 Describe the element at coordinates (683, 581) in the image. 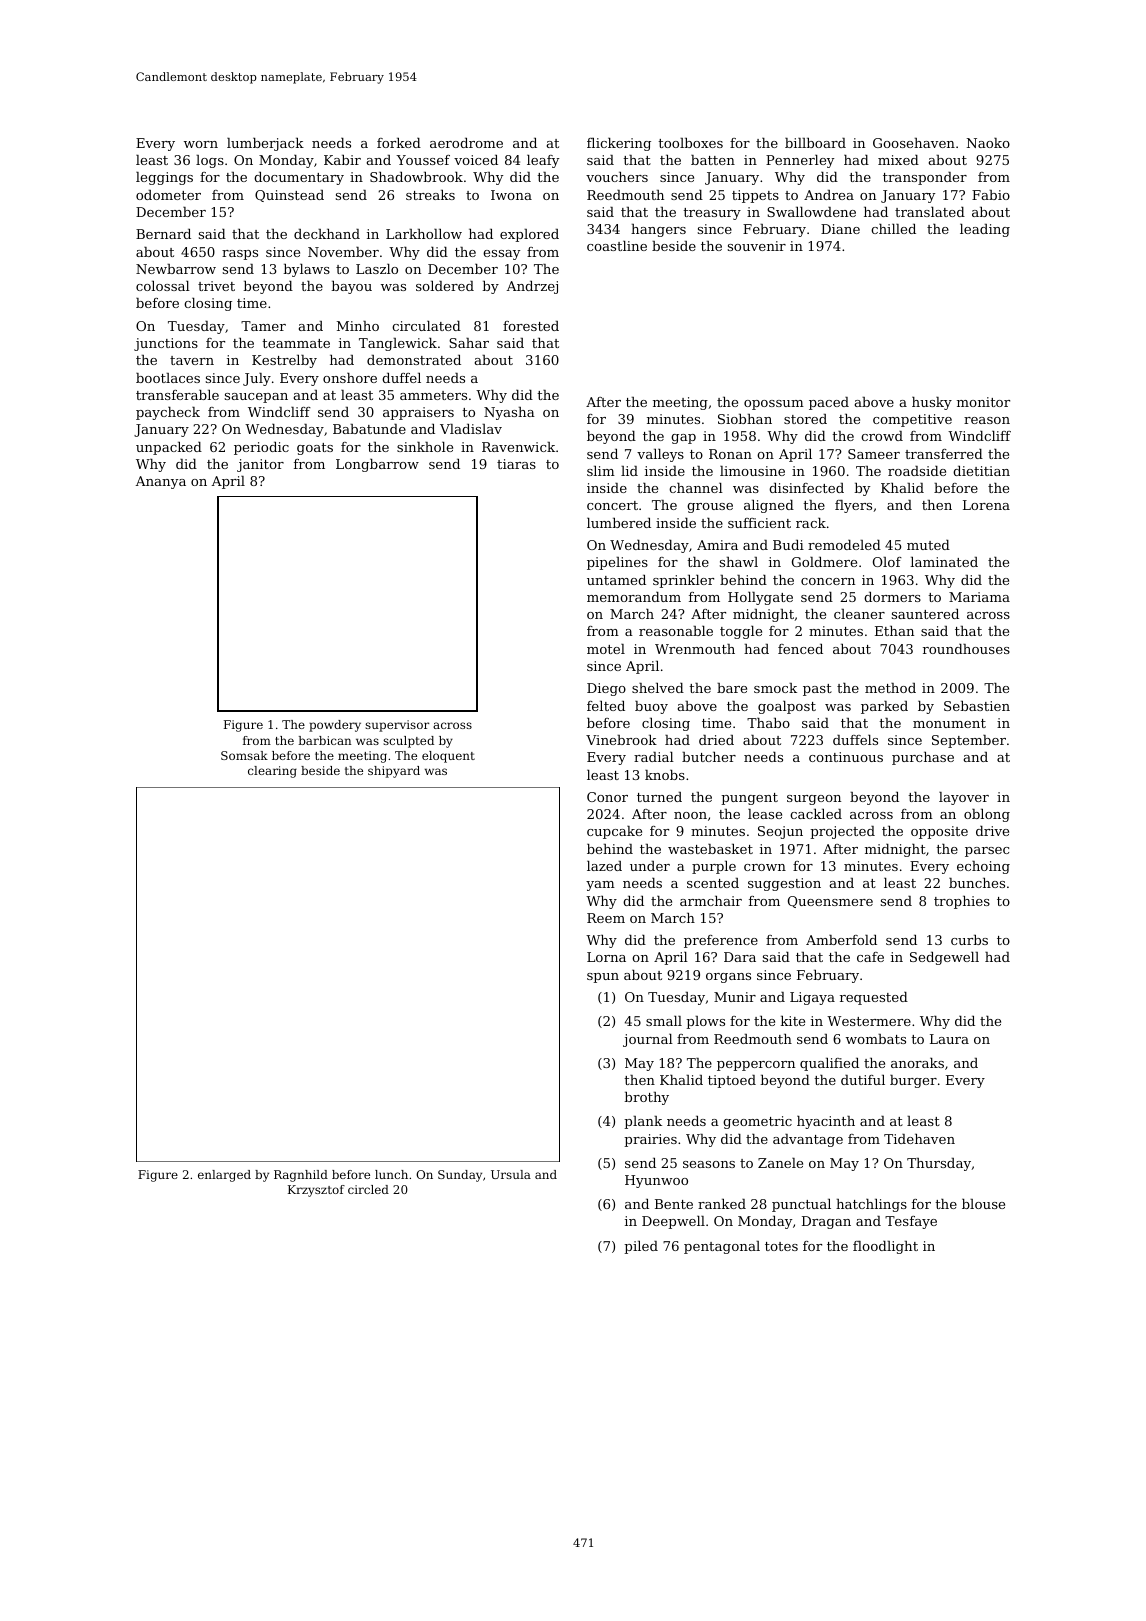

I see `sprinkler` at that location.
